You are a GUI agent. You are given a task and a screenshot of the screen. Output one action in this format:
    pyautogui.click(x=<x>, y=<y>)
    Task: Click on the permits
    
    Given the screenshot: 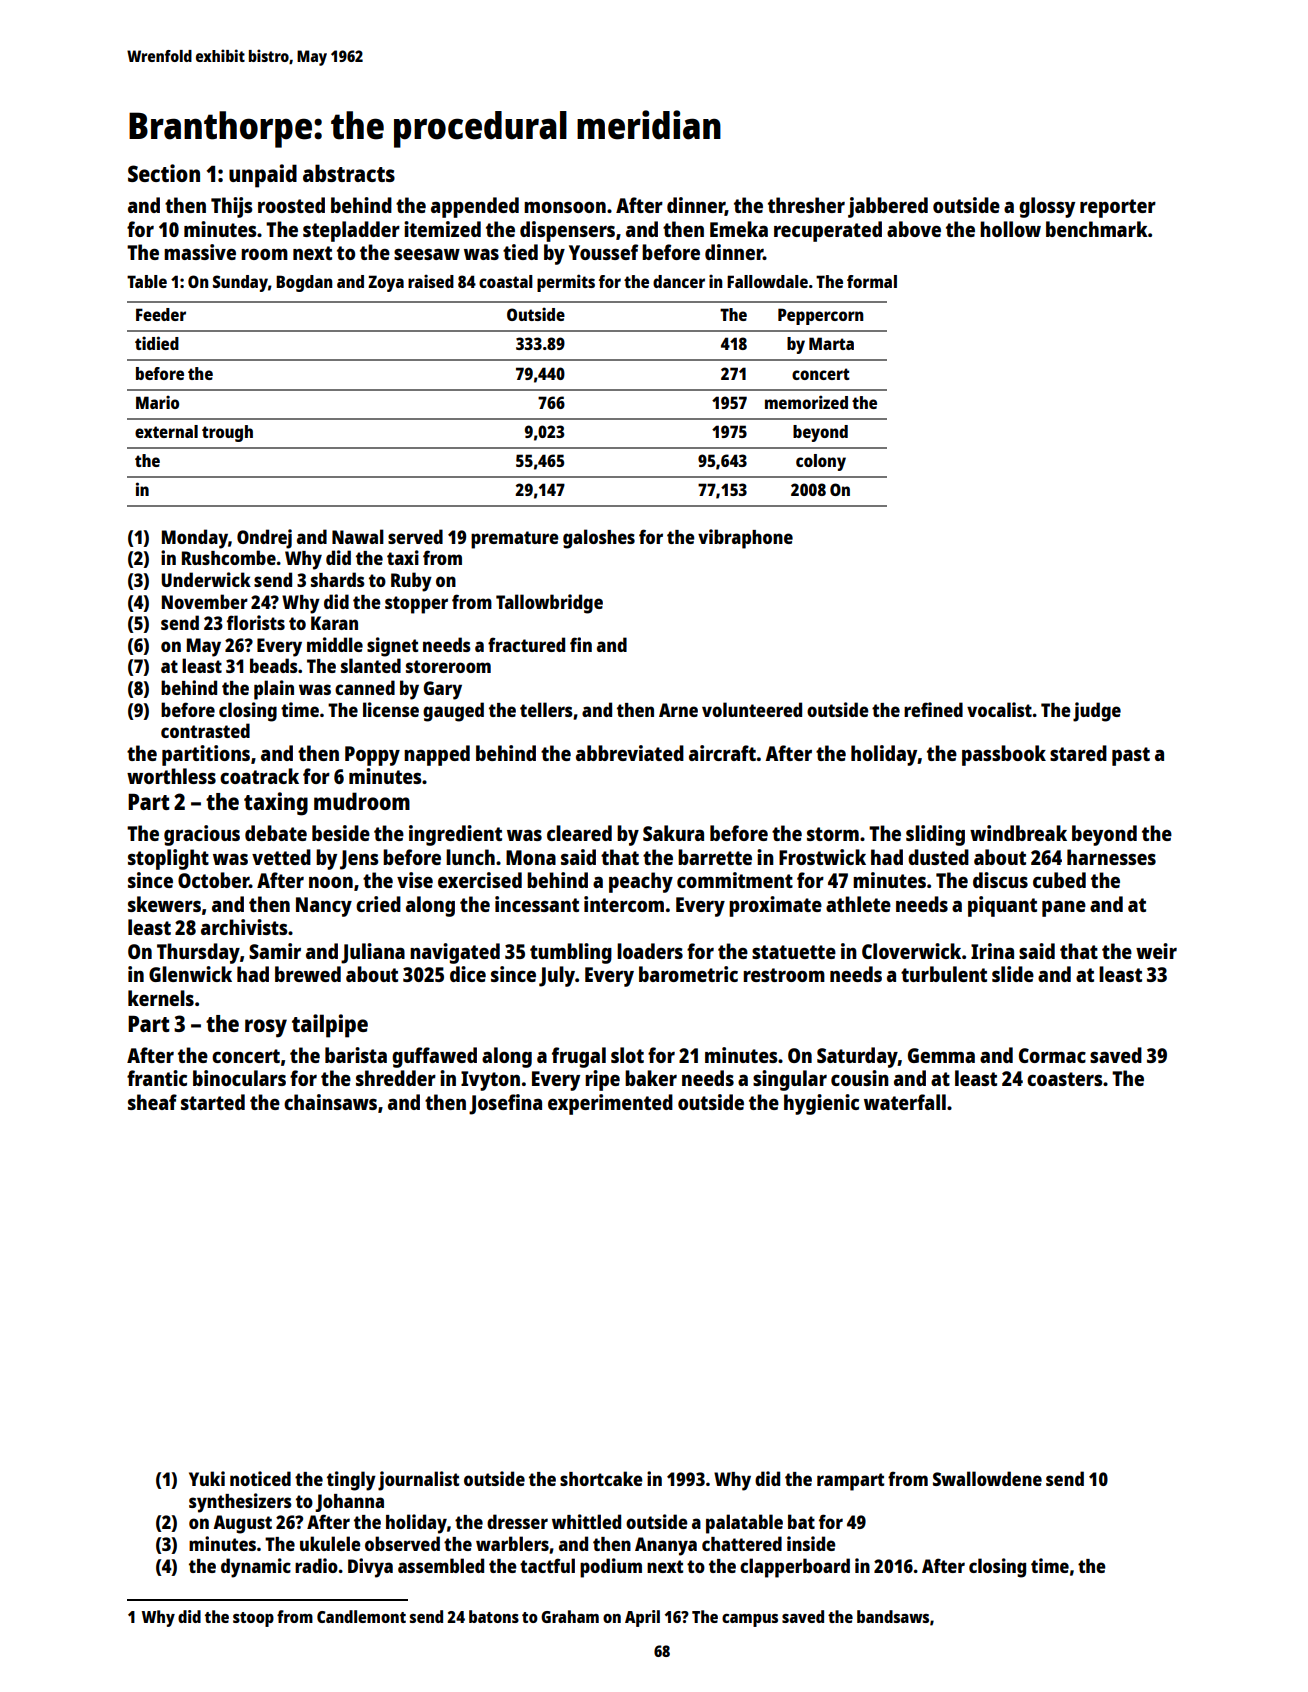 What is the action you would take?
    pyautogui.click(x=566, y=283)
